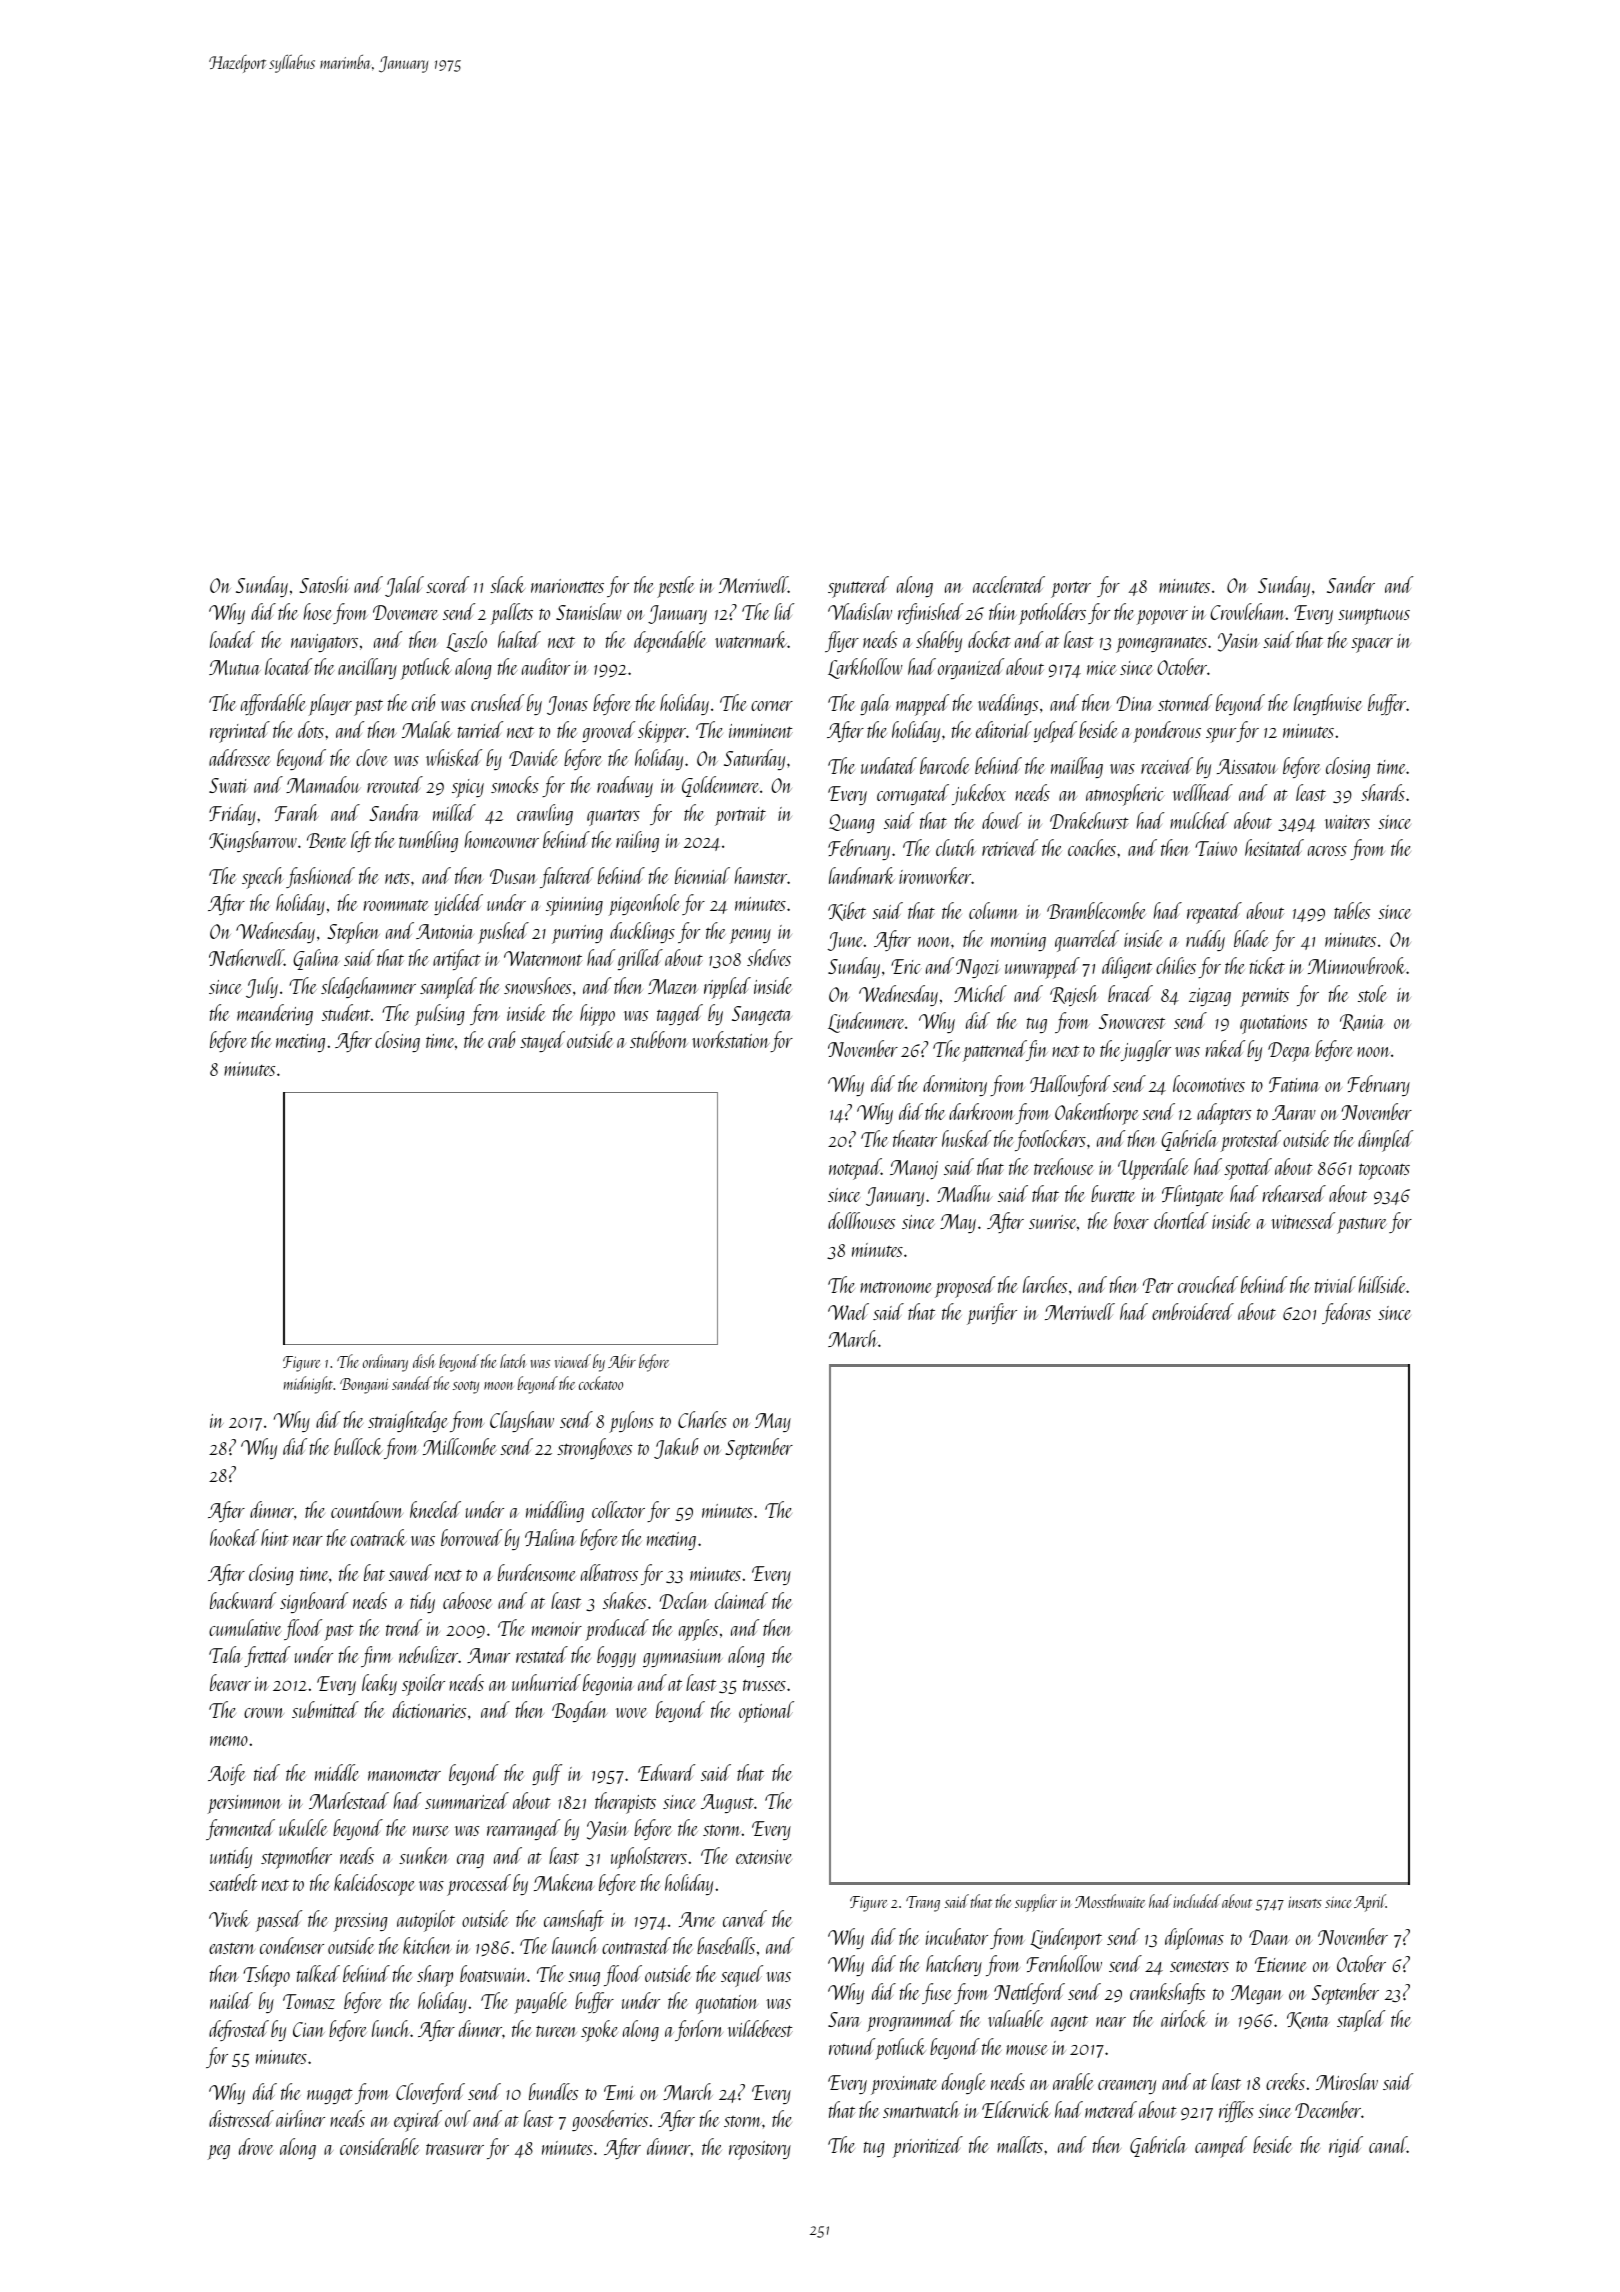 The width and height of the screenshot is (1620, 2292). What do you see at coordinates (1346, 1313) in the screenshot?
I see `fedoras` at bounding box center [1346, 1313].
